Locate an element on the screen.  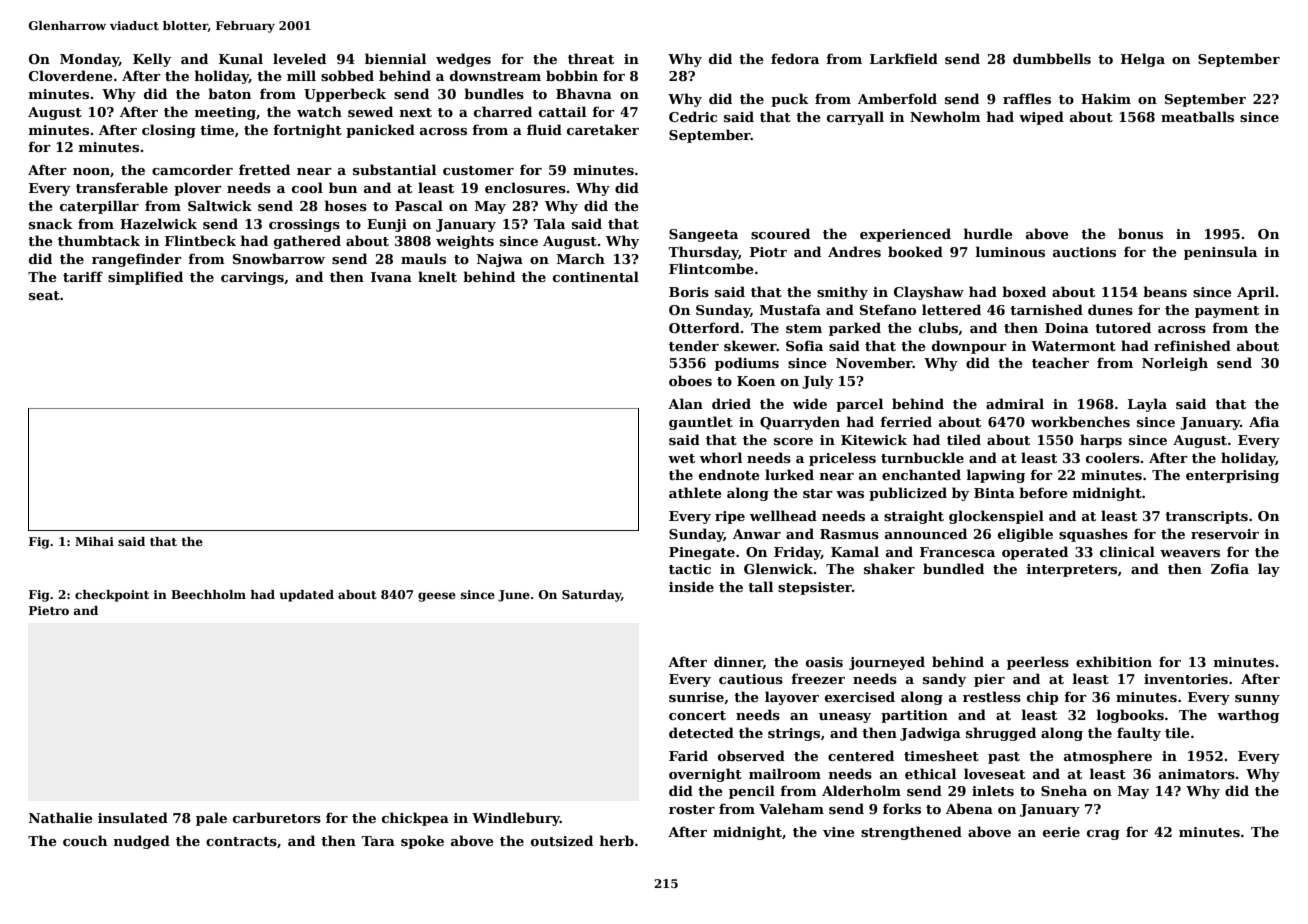
warthog is located at coordinates (1248, 716).
